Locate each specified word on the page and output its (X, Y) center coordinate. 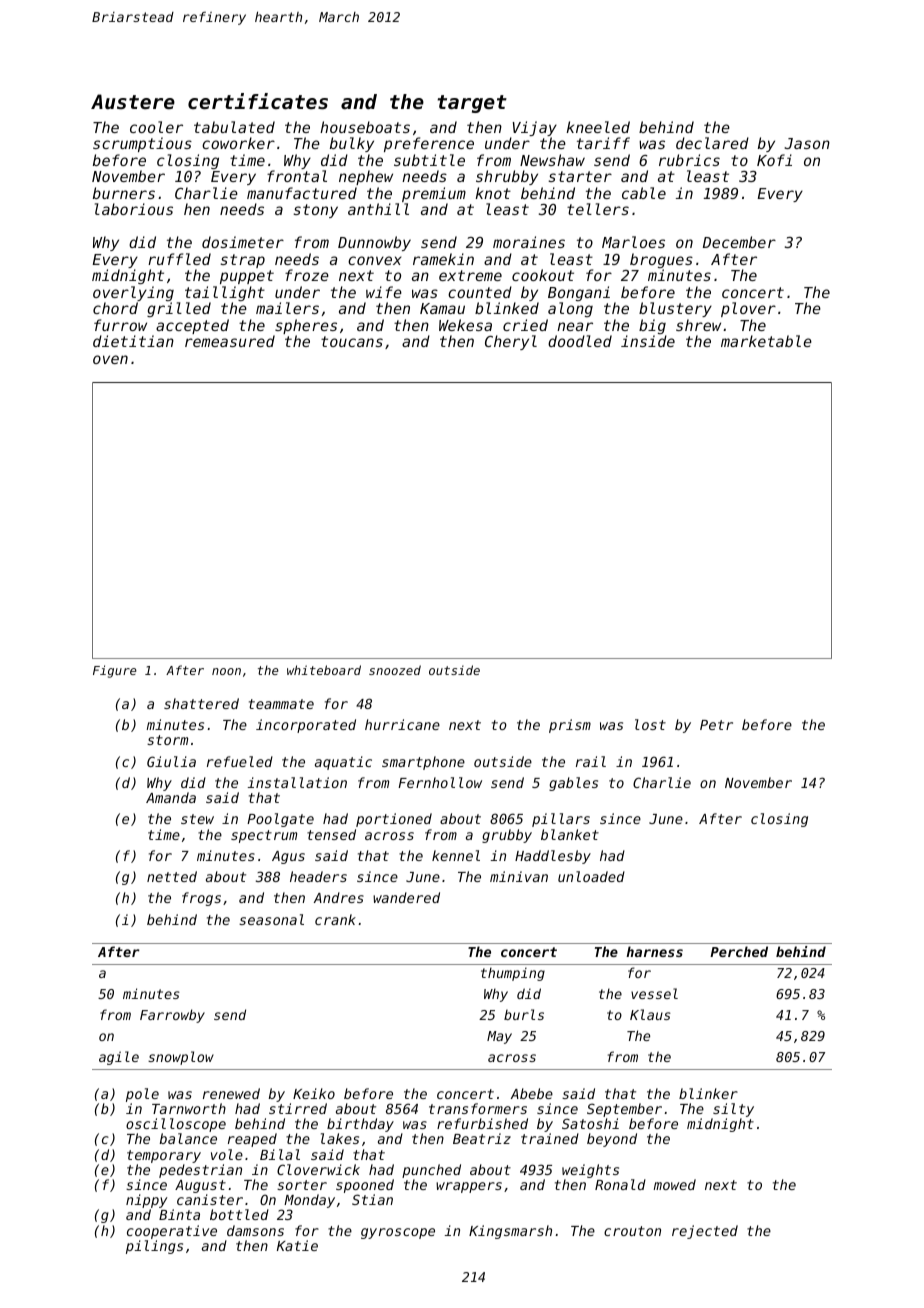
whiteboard (324, 670)
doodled (580, 341)
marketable (766, 341)
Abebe (532, 1093)
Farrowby (172, 1016)
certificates (258, 101)
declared (712, 143)
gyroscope (398, 1233)
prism (570, 726)
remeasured (230, 341)
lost (650, 724)
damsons (255, 1230)
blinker (708, 1093)
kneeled (598, 127)
